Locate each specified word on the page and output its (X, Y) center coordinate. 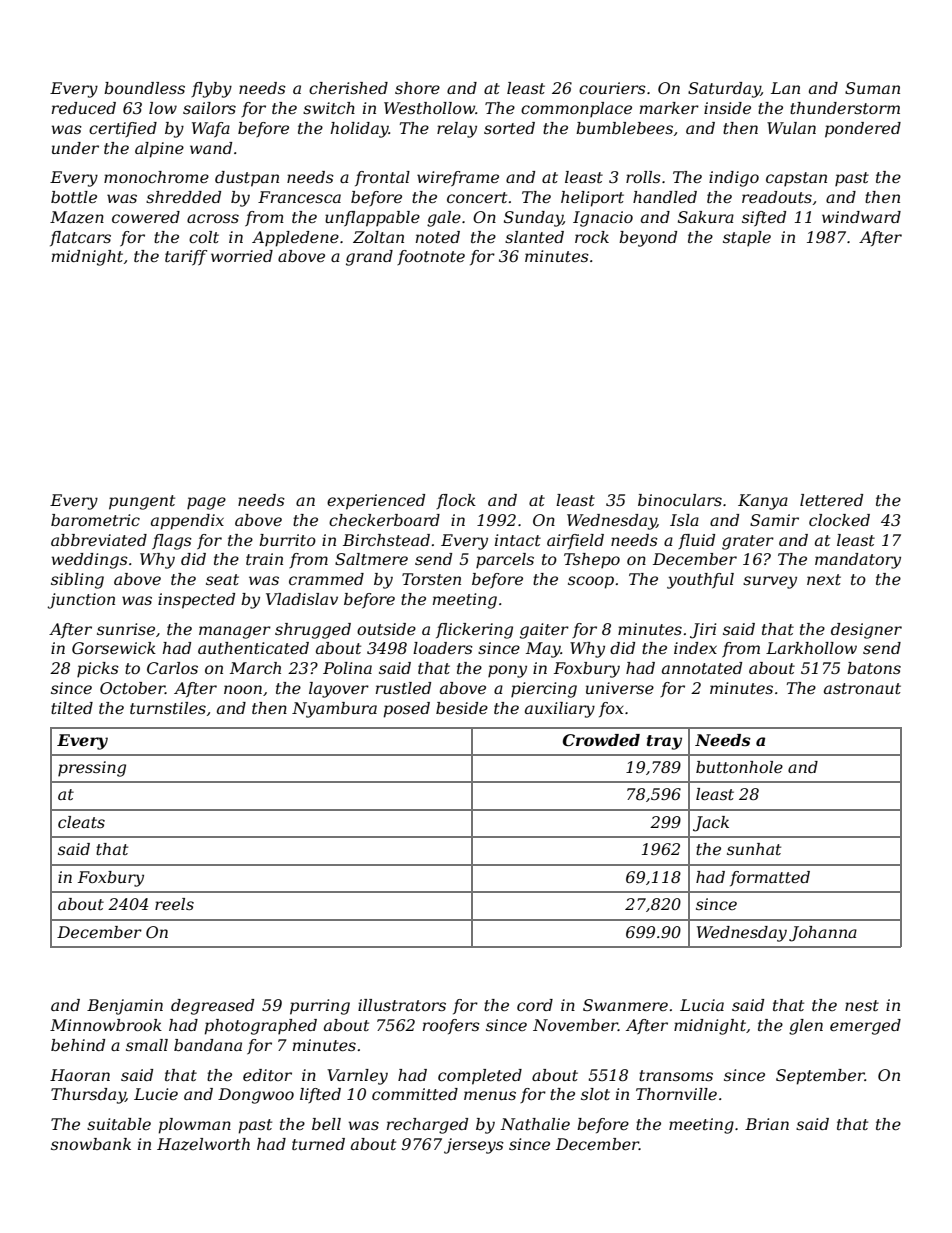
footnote (431, 257)
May (543, 650)
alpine (159, 150)
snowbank (91, 1144)
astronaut (862, 688)
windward (861, 217)
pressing (92, 769)
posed (406, 710)
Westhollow (429, 108)
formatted (770, 878)
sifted (764, 218)
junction (81, 601)
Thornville (676, 1094)
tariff (186, 257)
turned (318, 1144)
